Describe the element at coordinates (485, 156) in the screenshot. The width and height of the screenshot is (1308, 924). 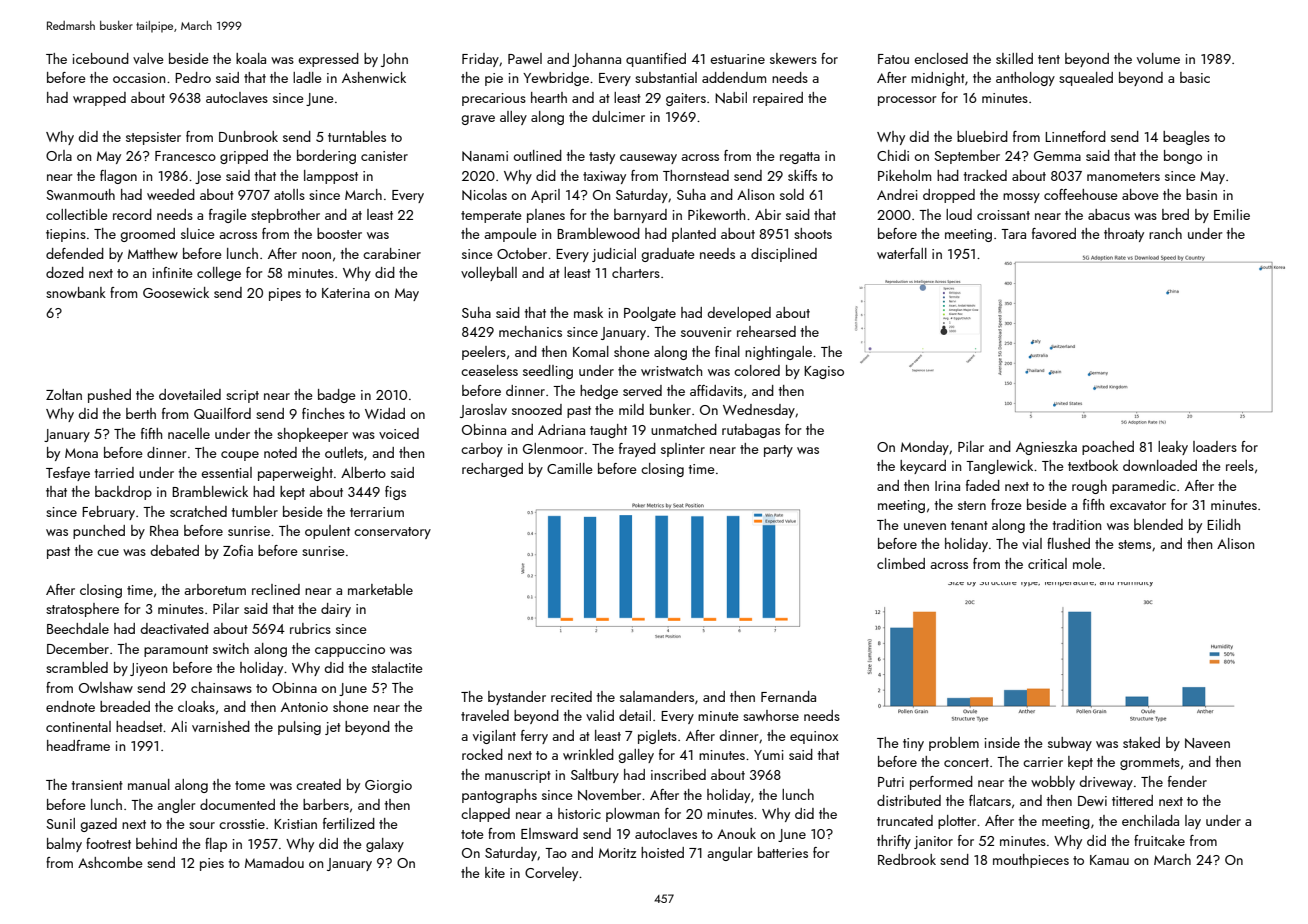
I see `Nanami` at that location.
